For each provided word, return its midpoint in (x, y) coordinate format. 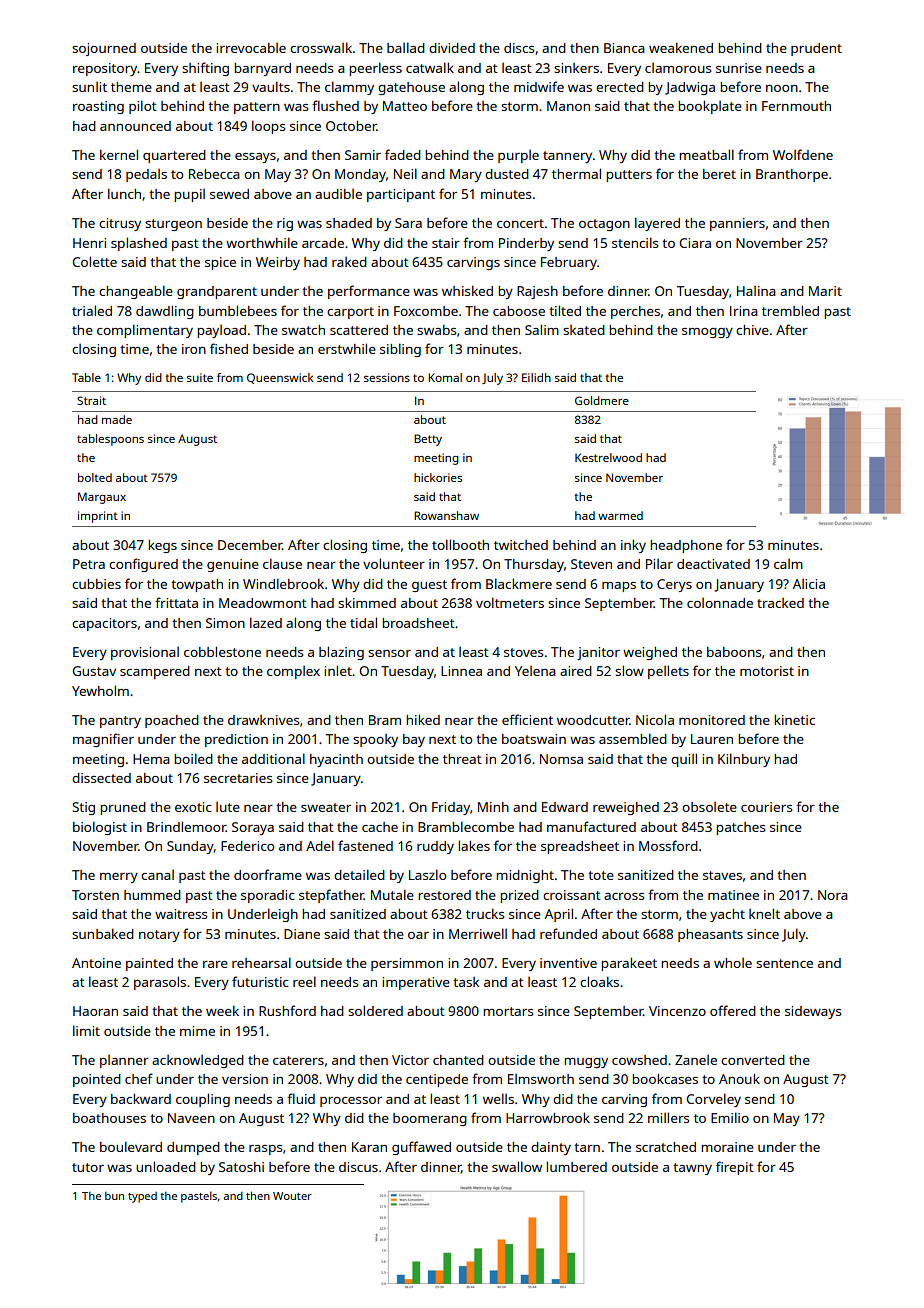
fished (229, 348)
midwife (539, 86)
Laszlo (427, 874)
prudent (816, 49)
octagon (604, 225)
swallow (517, 1166)
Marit (825, 291)
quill (684, 760)
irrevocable (251, 48)
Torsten (95, 895)
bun (114, 1196)
